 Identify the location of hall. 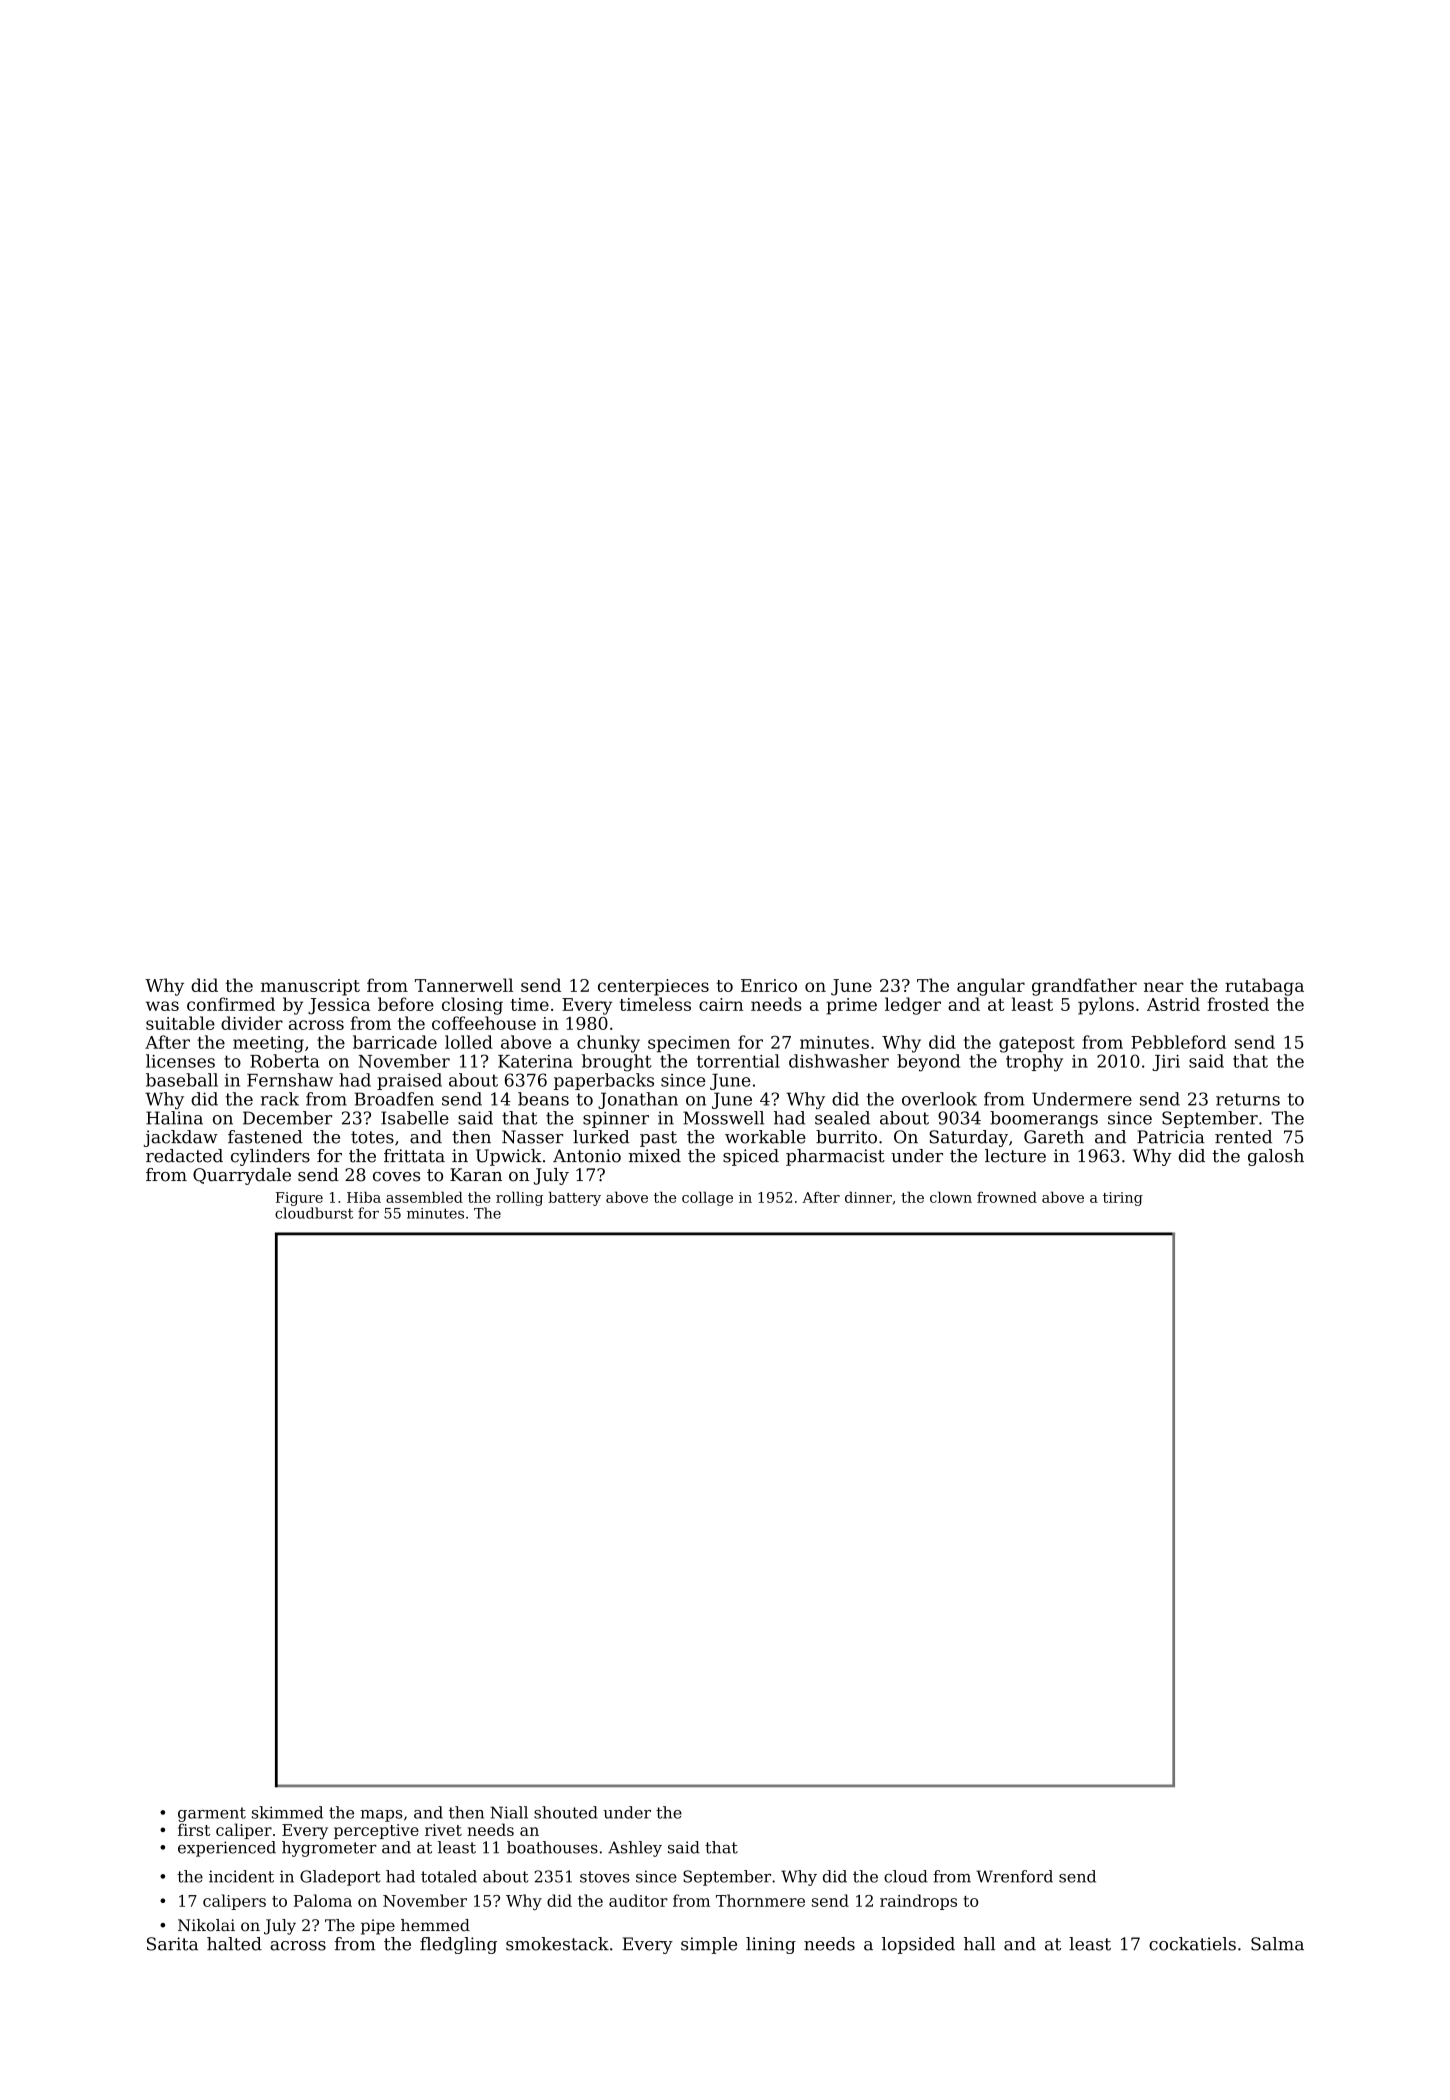
(979, 1944).
